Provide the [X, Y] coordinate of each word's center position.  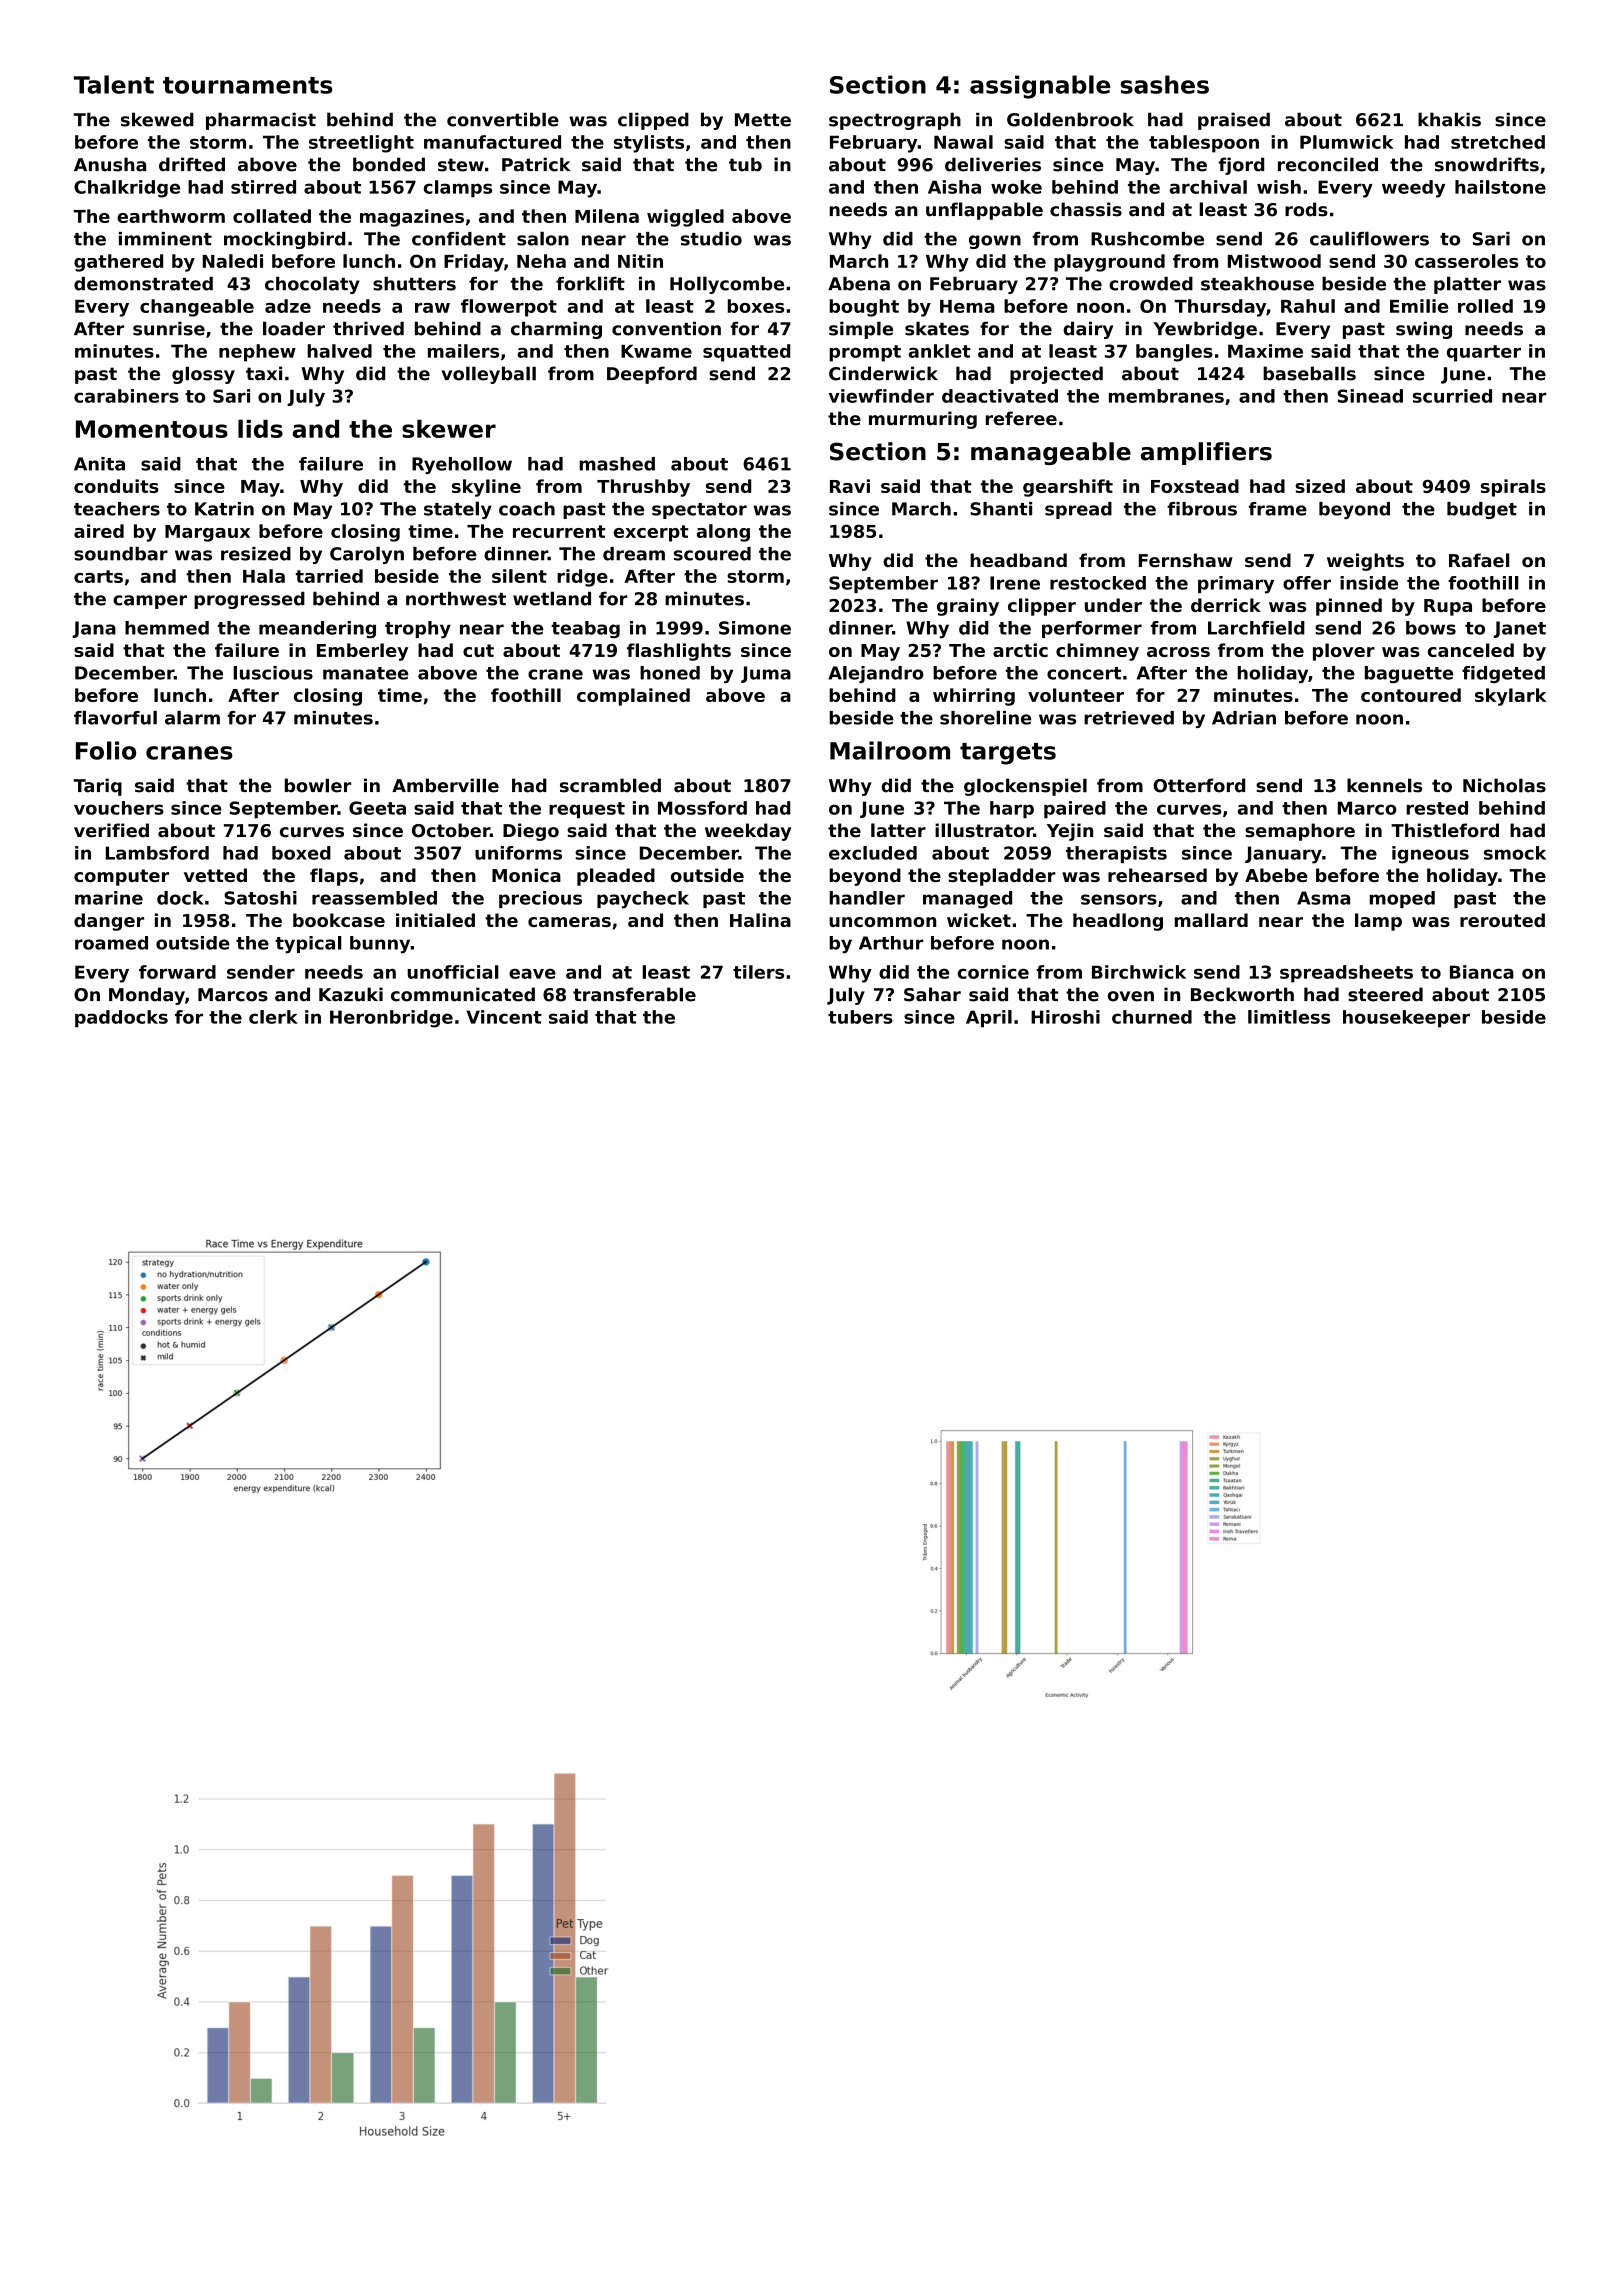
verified [111, 830]
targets [1008, 754]
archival [1208, 187]
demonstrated [143, 284]
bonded [389, 164]
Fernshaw [1186, 560]
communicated [463, 994]
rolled [1485, 306]
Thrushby [643, 488]
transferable [634, 994]
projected [1056, 375]
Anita [99, 464]
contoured [1411, 695]
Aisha [954, 187]
